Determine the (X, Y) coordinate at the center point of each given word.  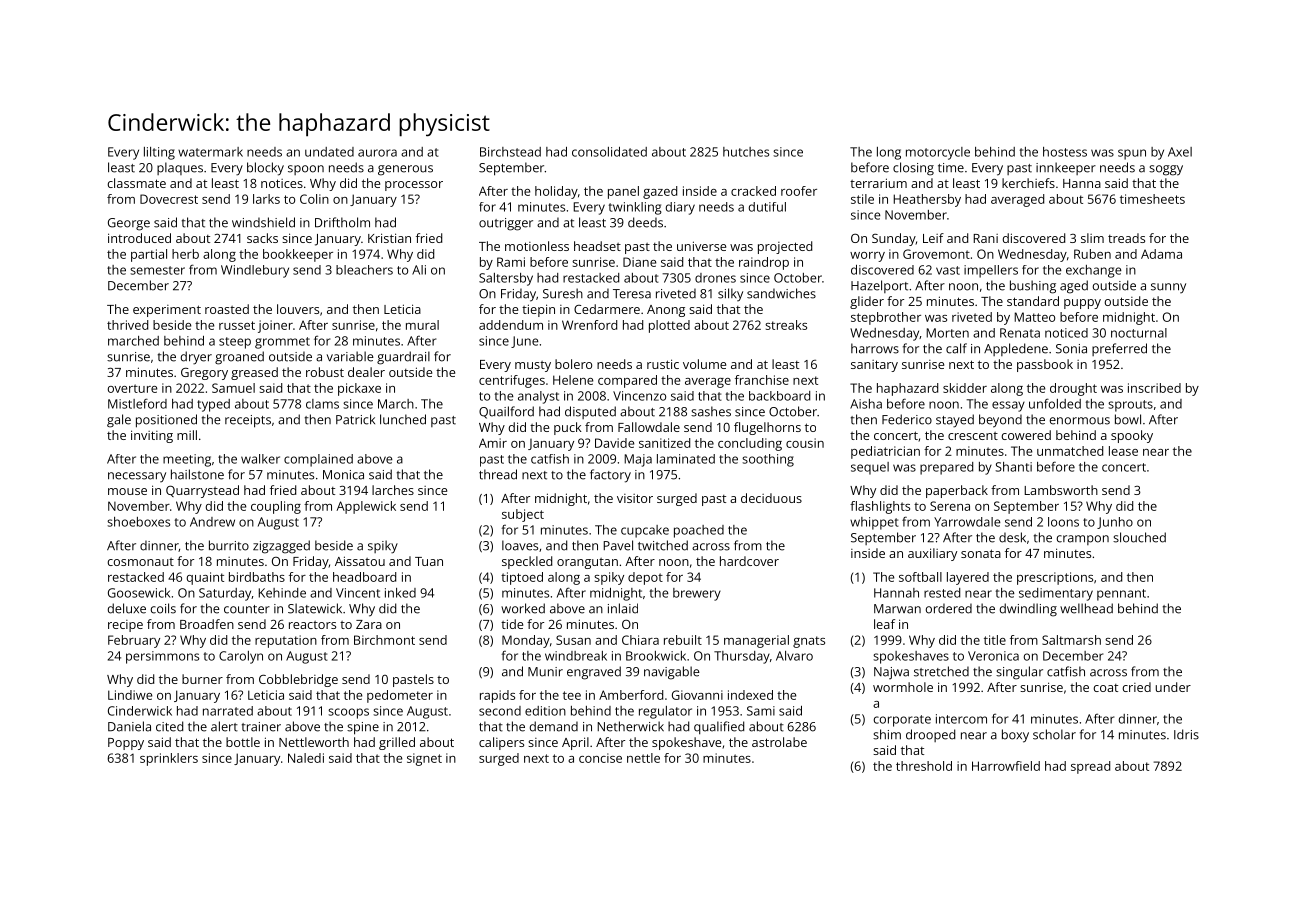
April (575, 743)
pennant (1121, 595)
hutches (746, 152)
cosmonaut (140, 562)
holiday (556, 192)
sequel (870, 468)
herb (185, 254)
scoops (348, 713)
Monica (343, 475)
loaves (520, 545)
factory (610, 476)
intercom (961, 719)
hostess (1065, 152)
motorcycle (938, 153)
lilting (159, 153)
